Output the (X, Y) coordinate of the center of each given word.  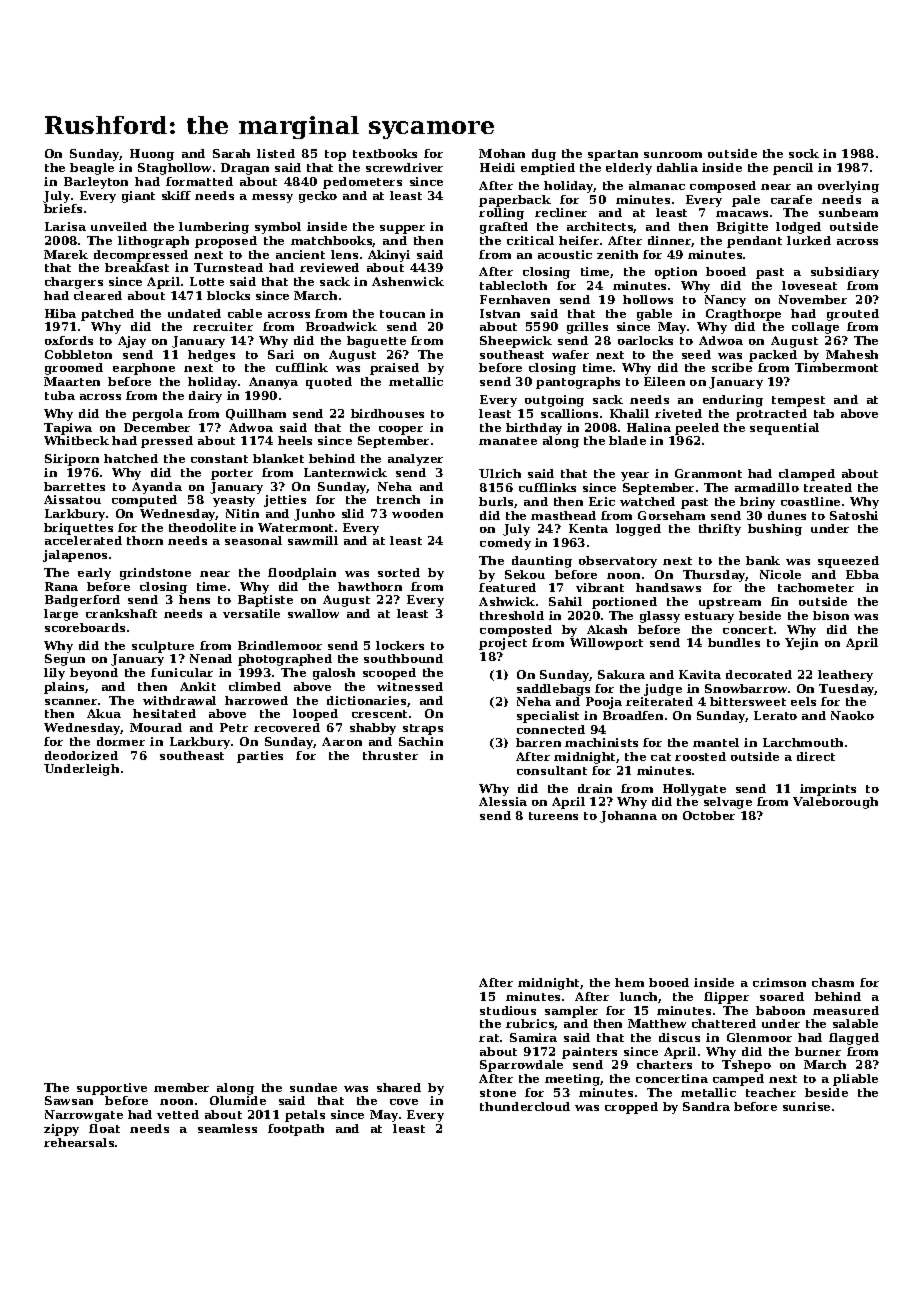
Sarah (231, 153)
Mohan (502, 153)
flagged (854, 1039)
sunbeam (848, 212)
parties (260, 757)
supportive (112, 1089)
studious (508, 1010)
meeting (572, 1080)
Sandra (706, 1106)
